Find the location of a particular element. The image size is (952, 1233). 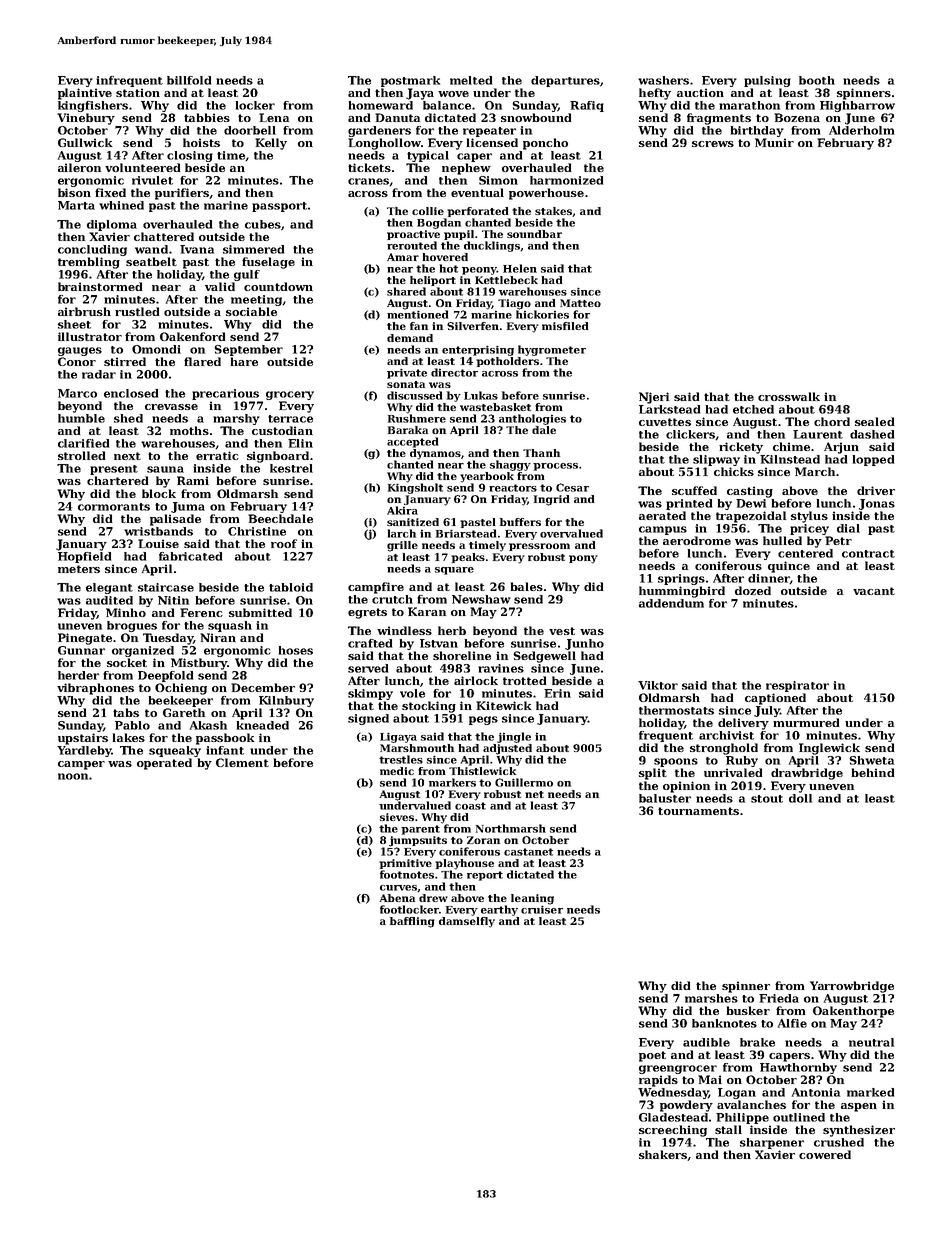

baffling is located at coordinates (412, 922).
